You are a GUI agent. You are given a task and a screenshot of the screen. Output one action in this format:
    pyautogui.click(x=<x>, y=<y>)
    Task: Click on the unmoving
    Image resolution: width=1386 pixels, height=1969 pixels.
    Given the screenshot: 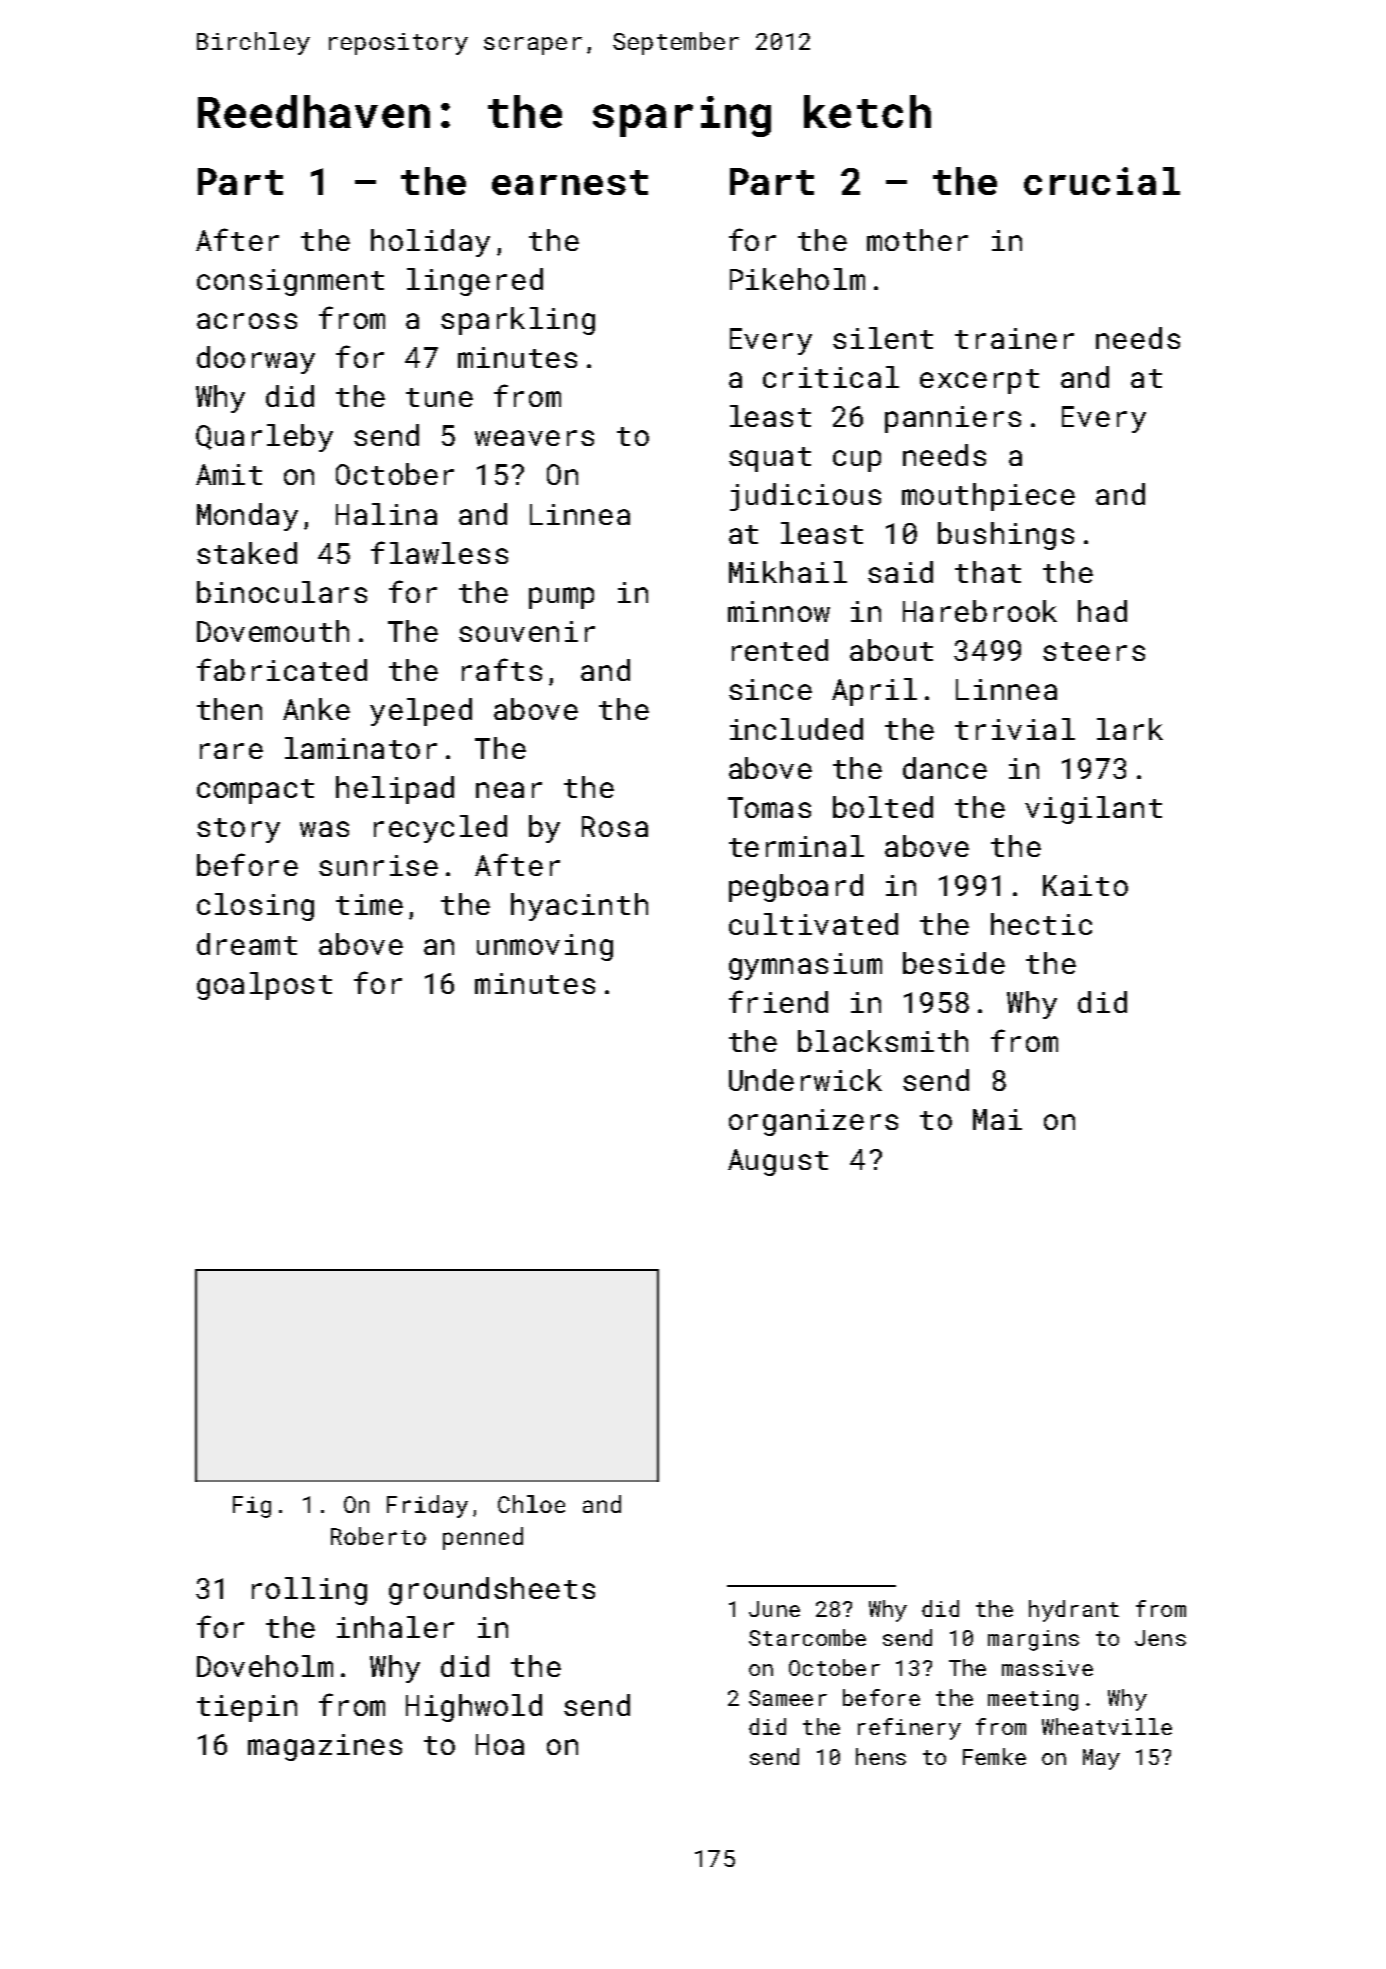 What is the action you would take?
    pyautogui.click(x=545, y=947)
